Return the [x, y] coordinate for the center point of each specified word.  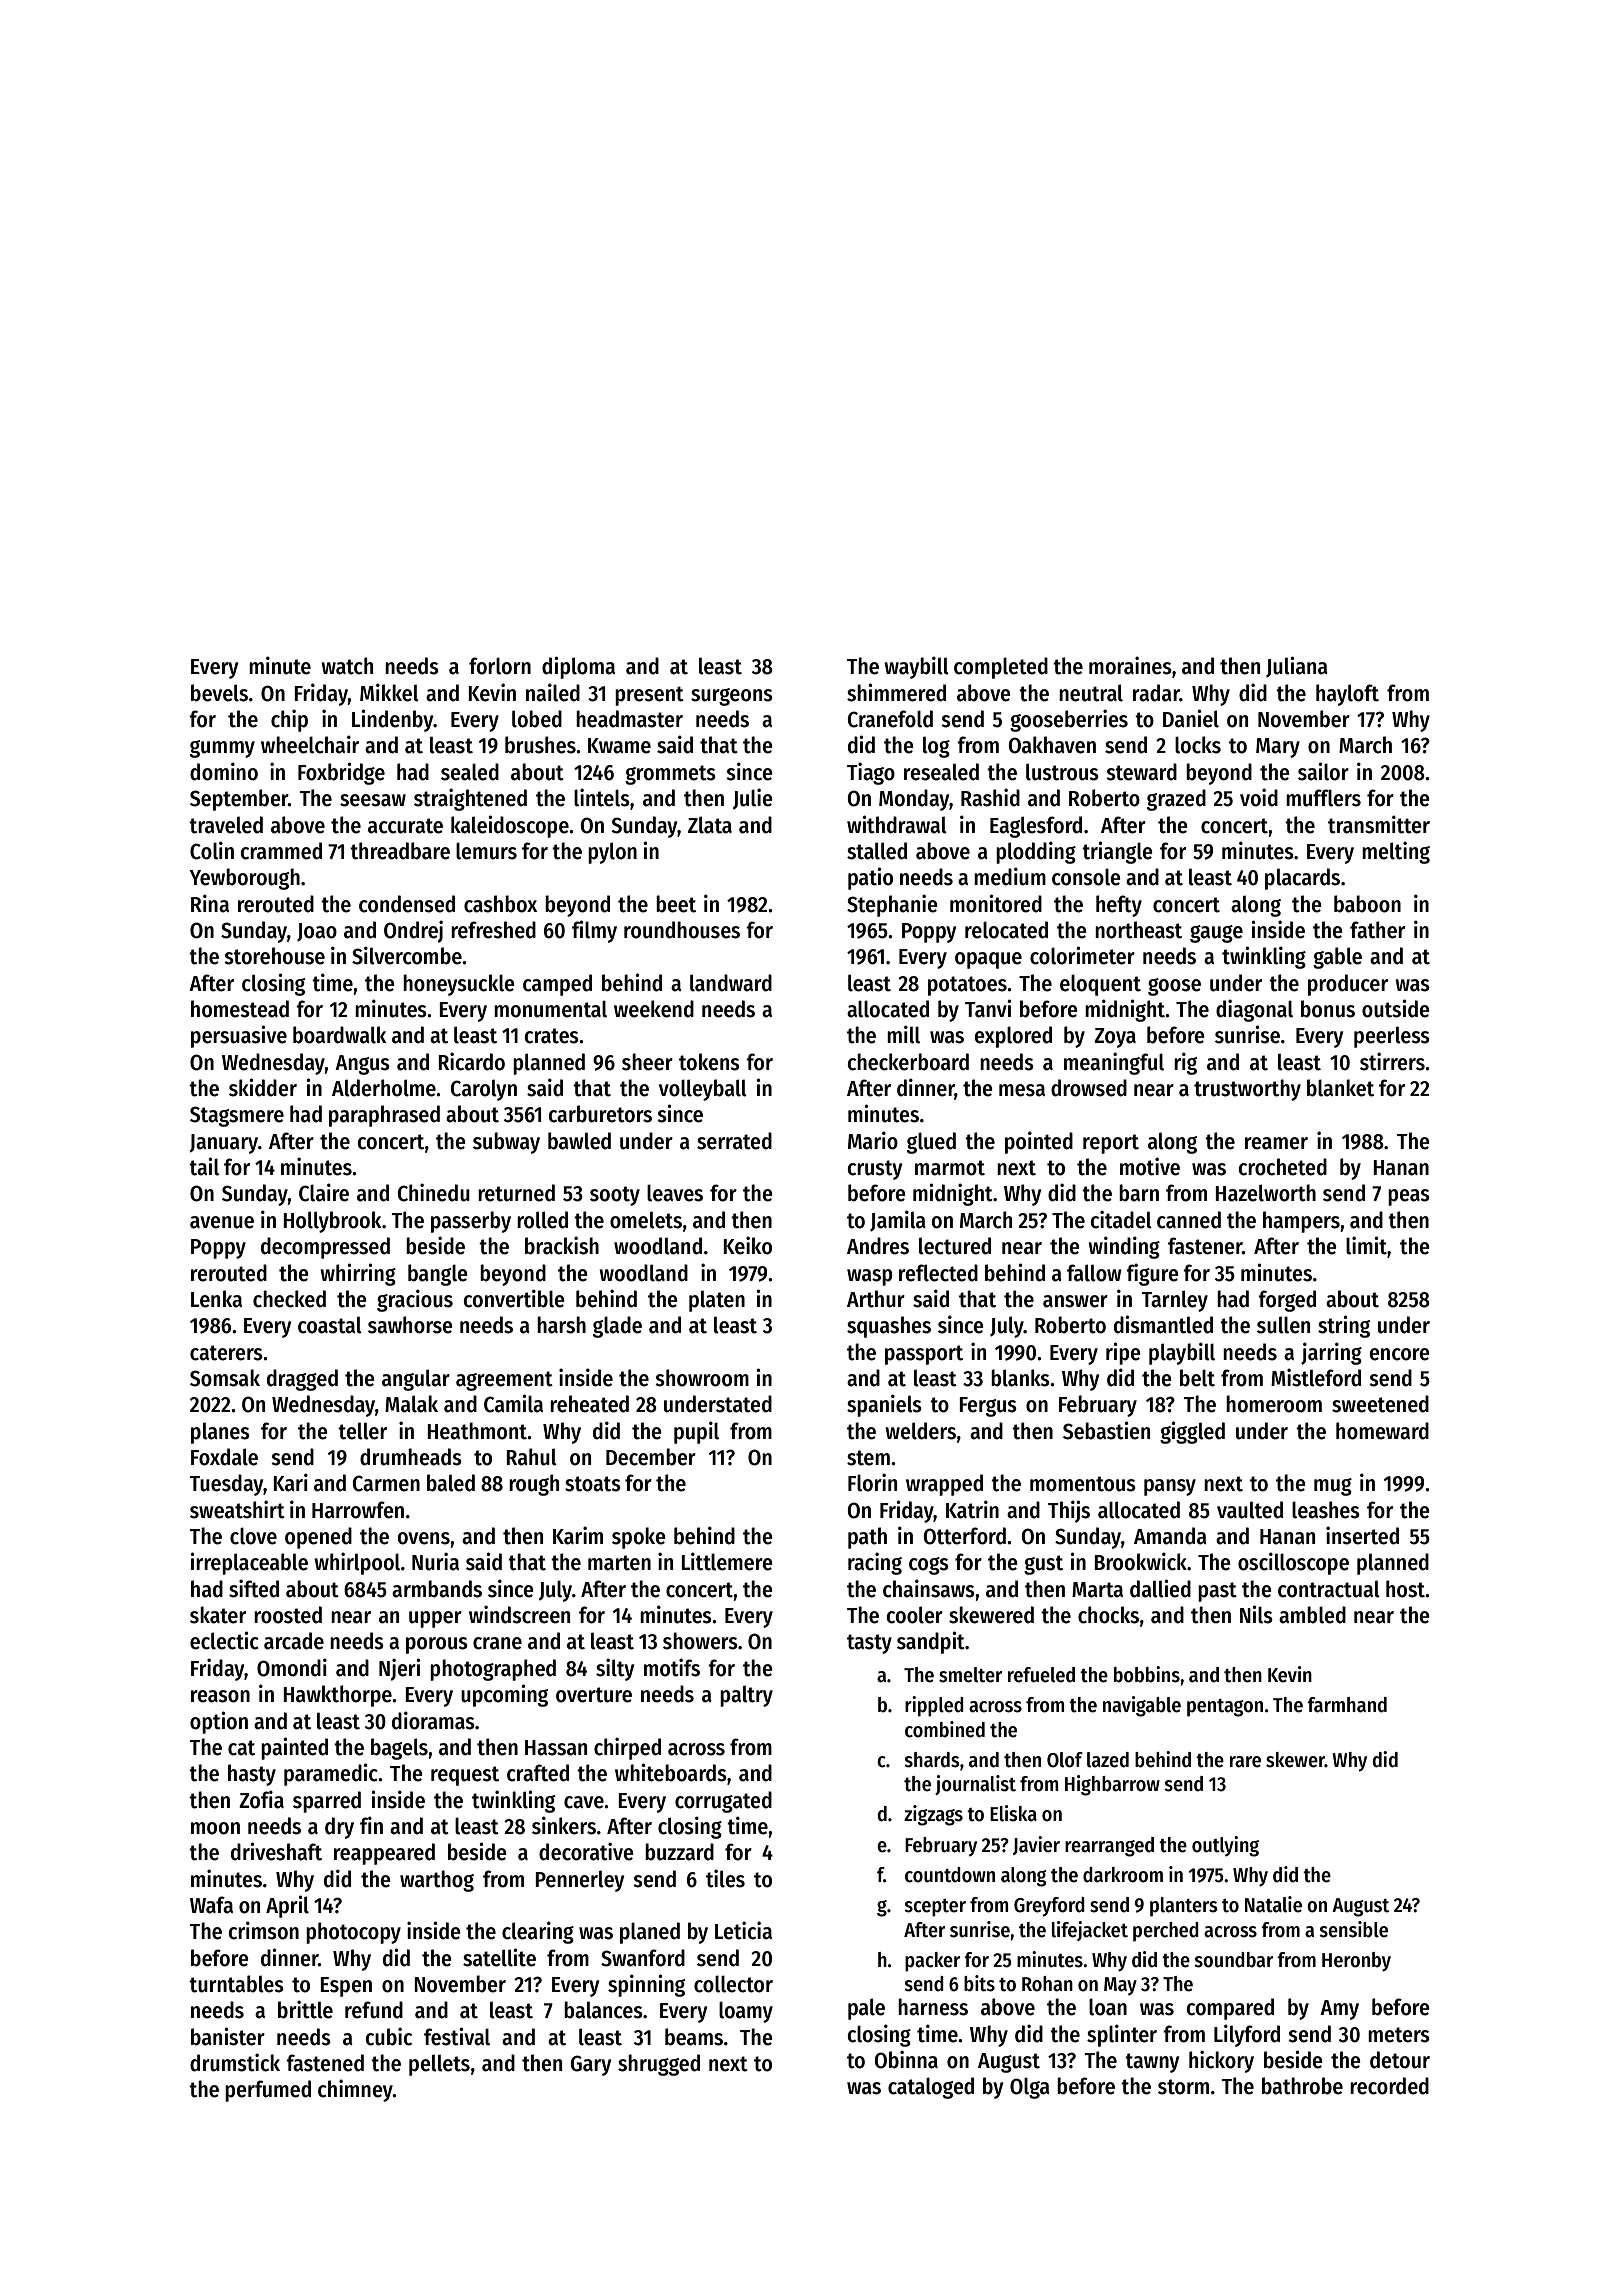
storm [1183, 2087]
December [651, 1457]
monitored [996, 903]
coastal [330, 1325]
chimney [355, 2090]
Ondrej [413, 931]
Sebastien [1106, 1430]
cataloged [931, 2088]
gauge [1216, 934]
